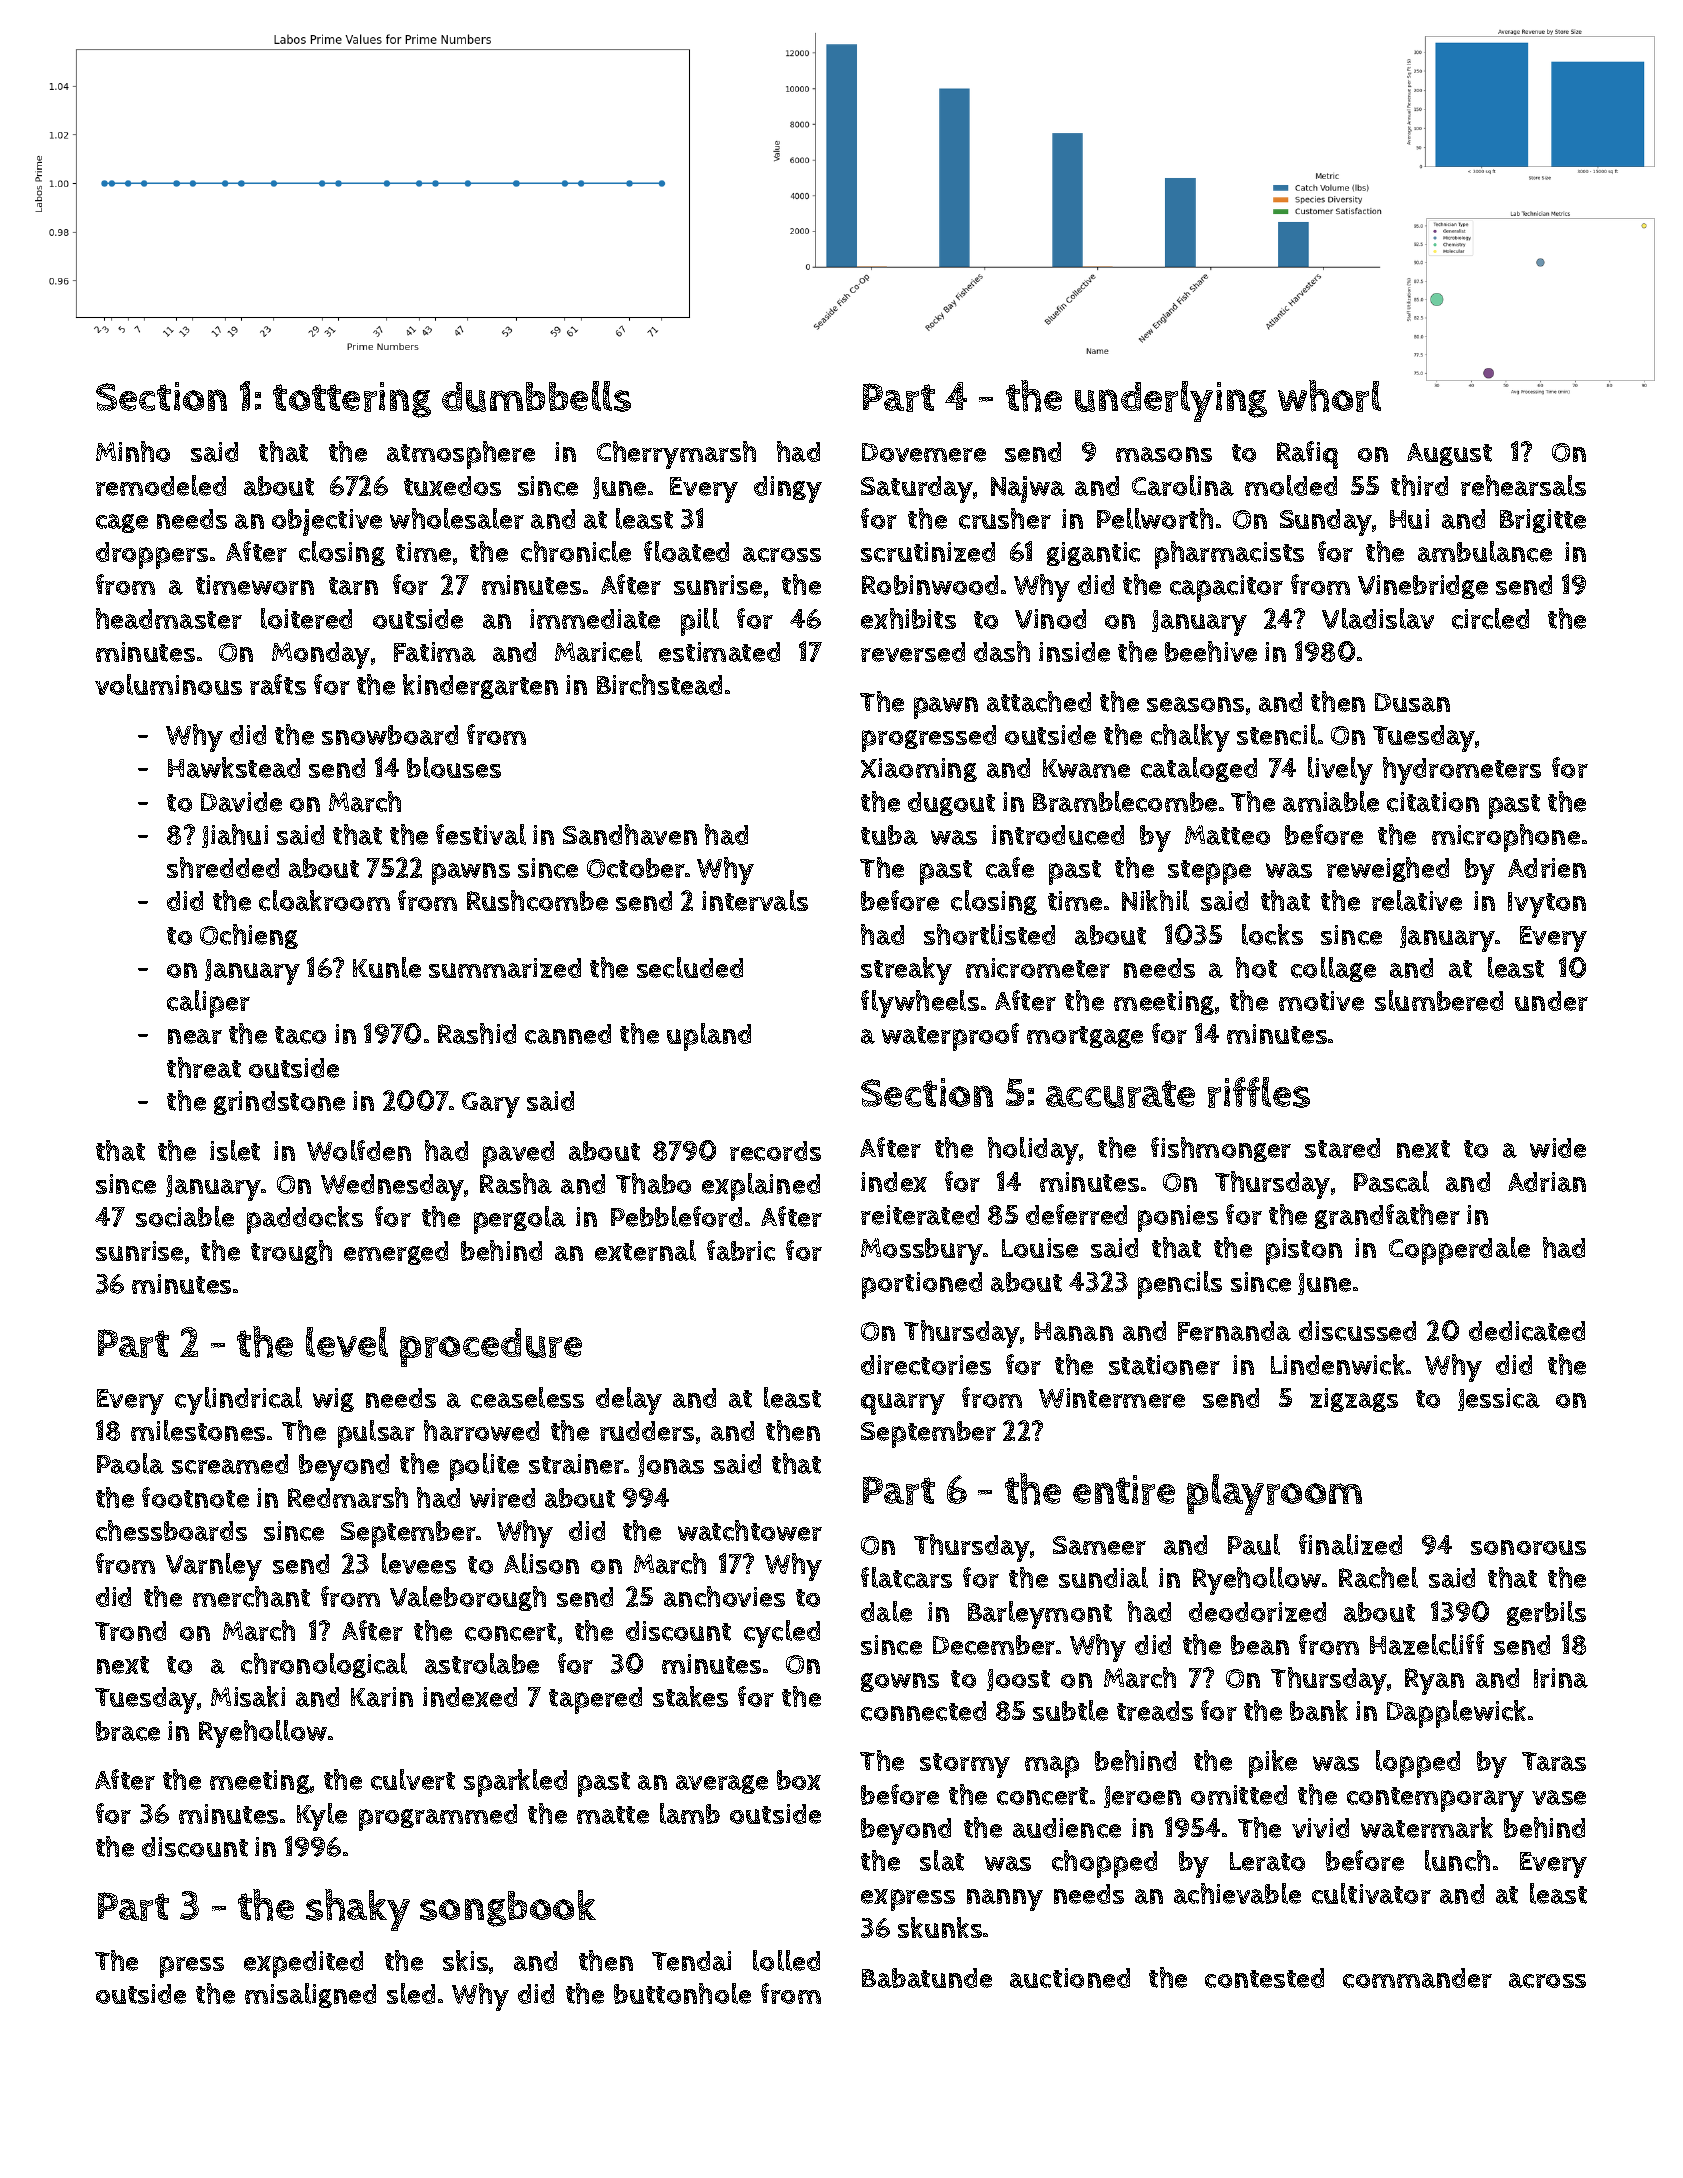 This image has width=1683, height=2178. What do you see at coordinates (1104, 1864) in the image?
I see `chopped` at bounding box center [1104, 1864].
